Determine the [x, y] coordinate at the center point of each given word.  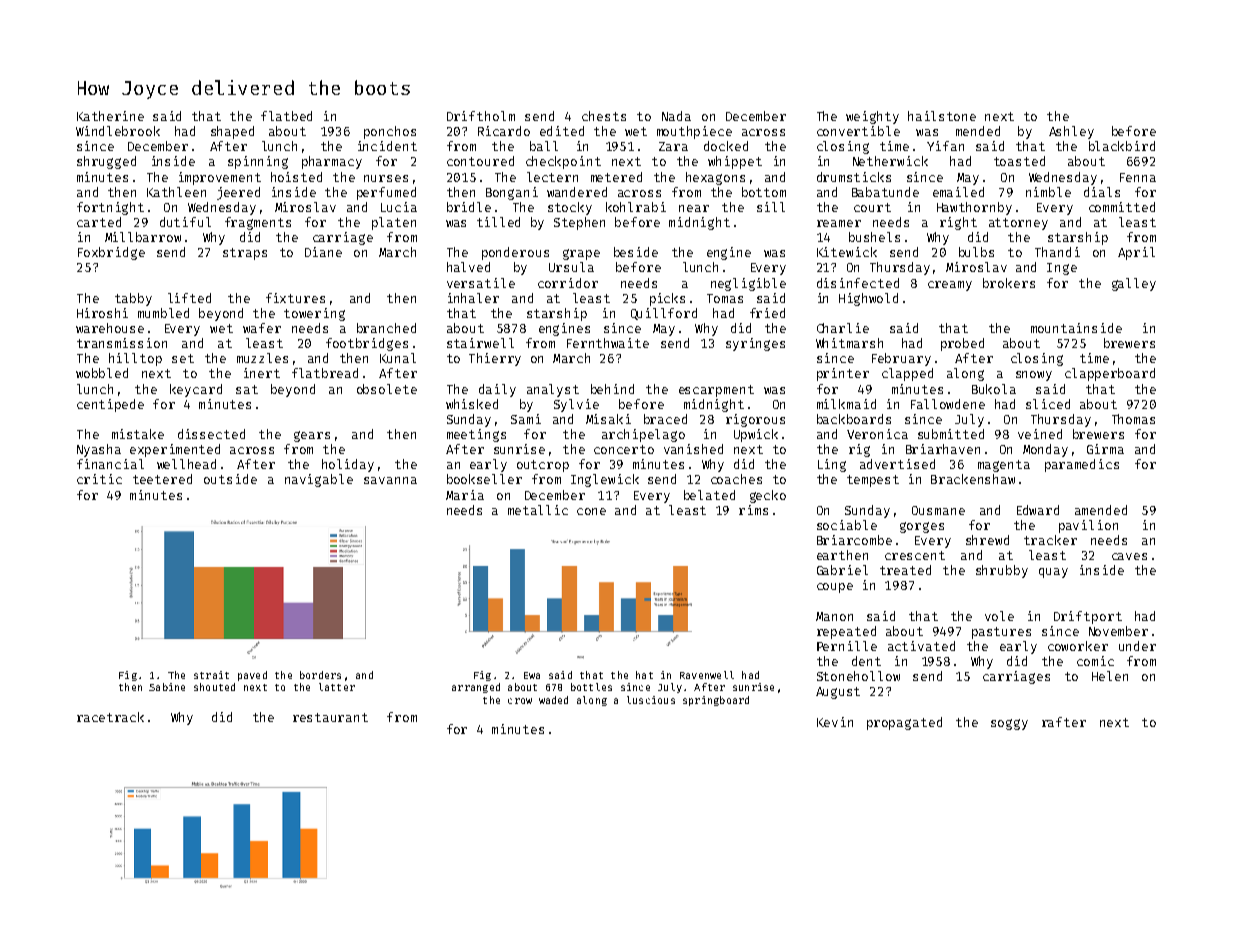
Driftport [1088, 617]
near [694, 208]
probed [962, 344]
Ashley [1071, 132]
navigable [319, 480]
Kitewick [847, 252]
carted [99, 222]
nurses [386, 178]
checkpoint [563, 162]
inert [262, 373]
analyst [553, 390]
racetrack [110, 717]
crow [520, 701]
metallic [538, 510]
